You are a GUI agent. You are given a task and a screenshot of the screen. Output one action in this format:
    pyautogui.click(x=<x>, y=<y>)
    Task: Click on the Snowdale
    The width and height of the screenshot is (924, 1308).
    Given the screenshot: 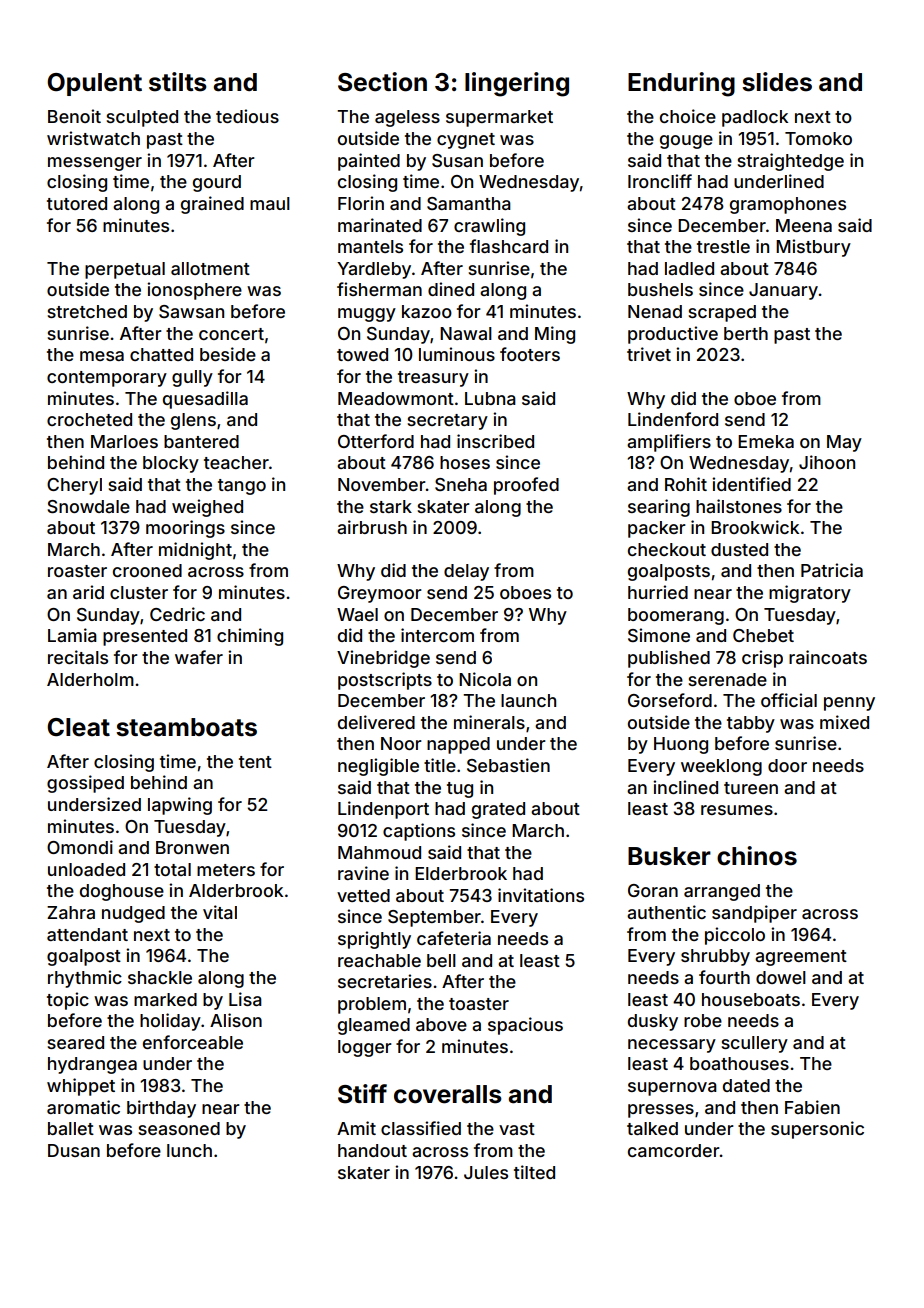 What is the action you would take?
    pyautogui.click(x=88, y=506)
